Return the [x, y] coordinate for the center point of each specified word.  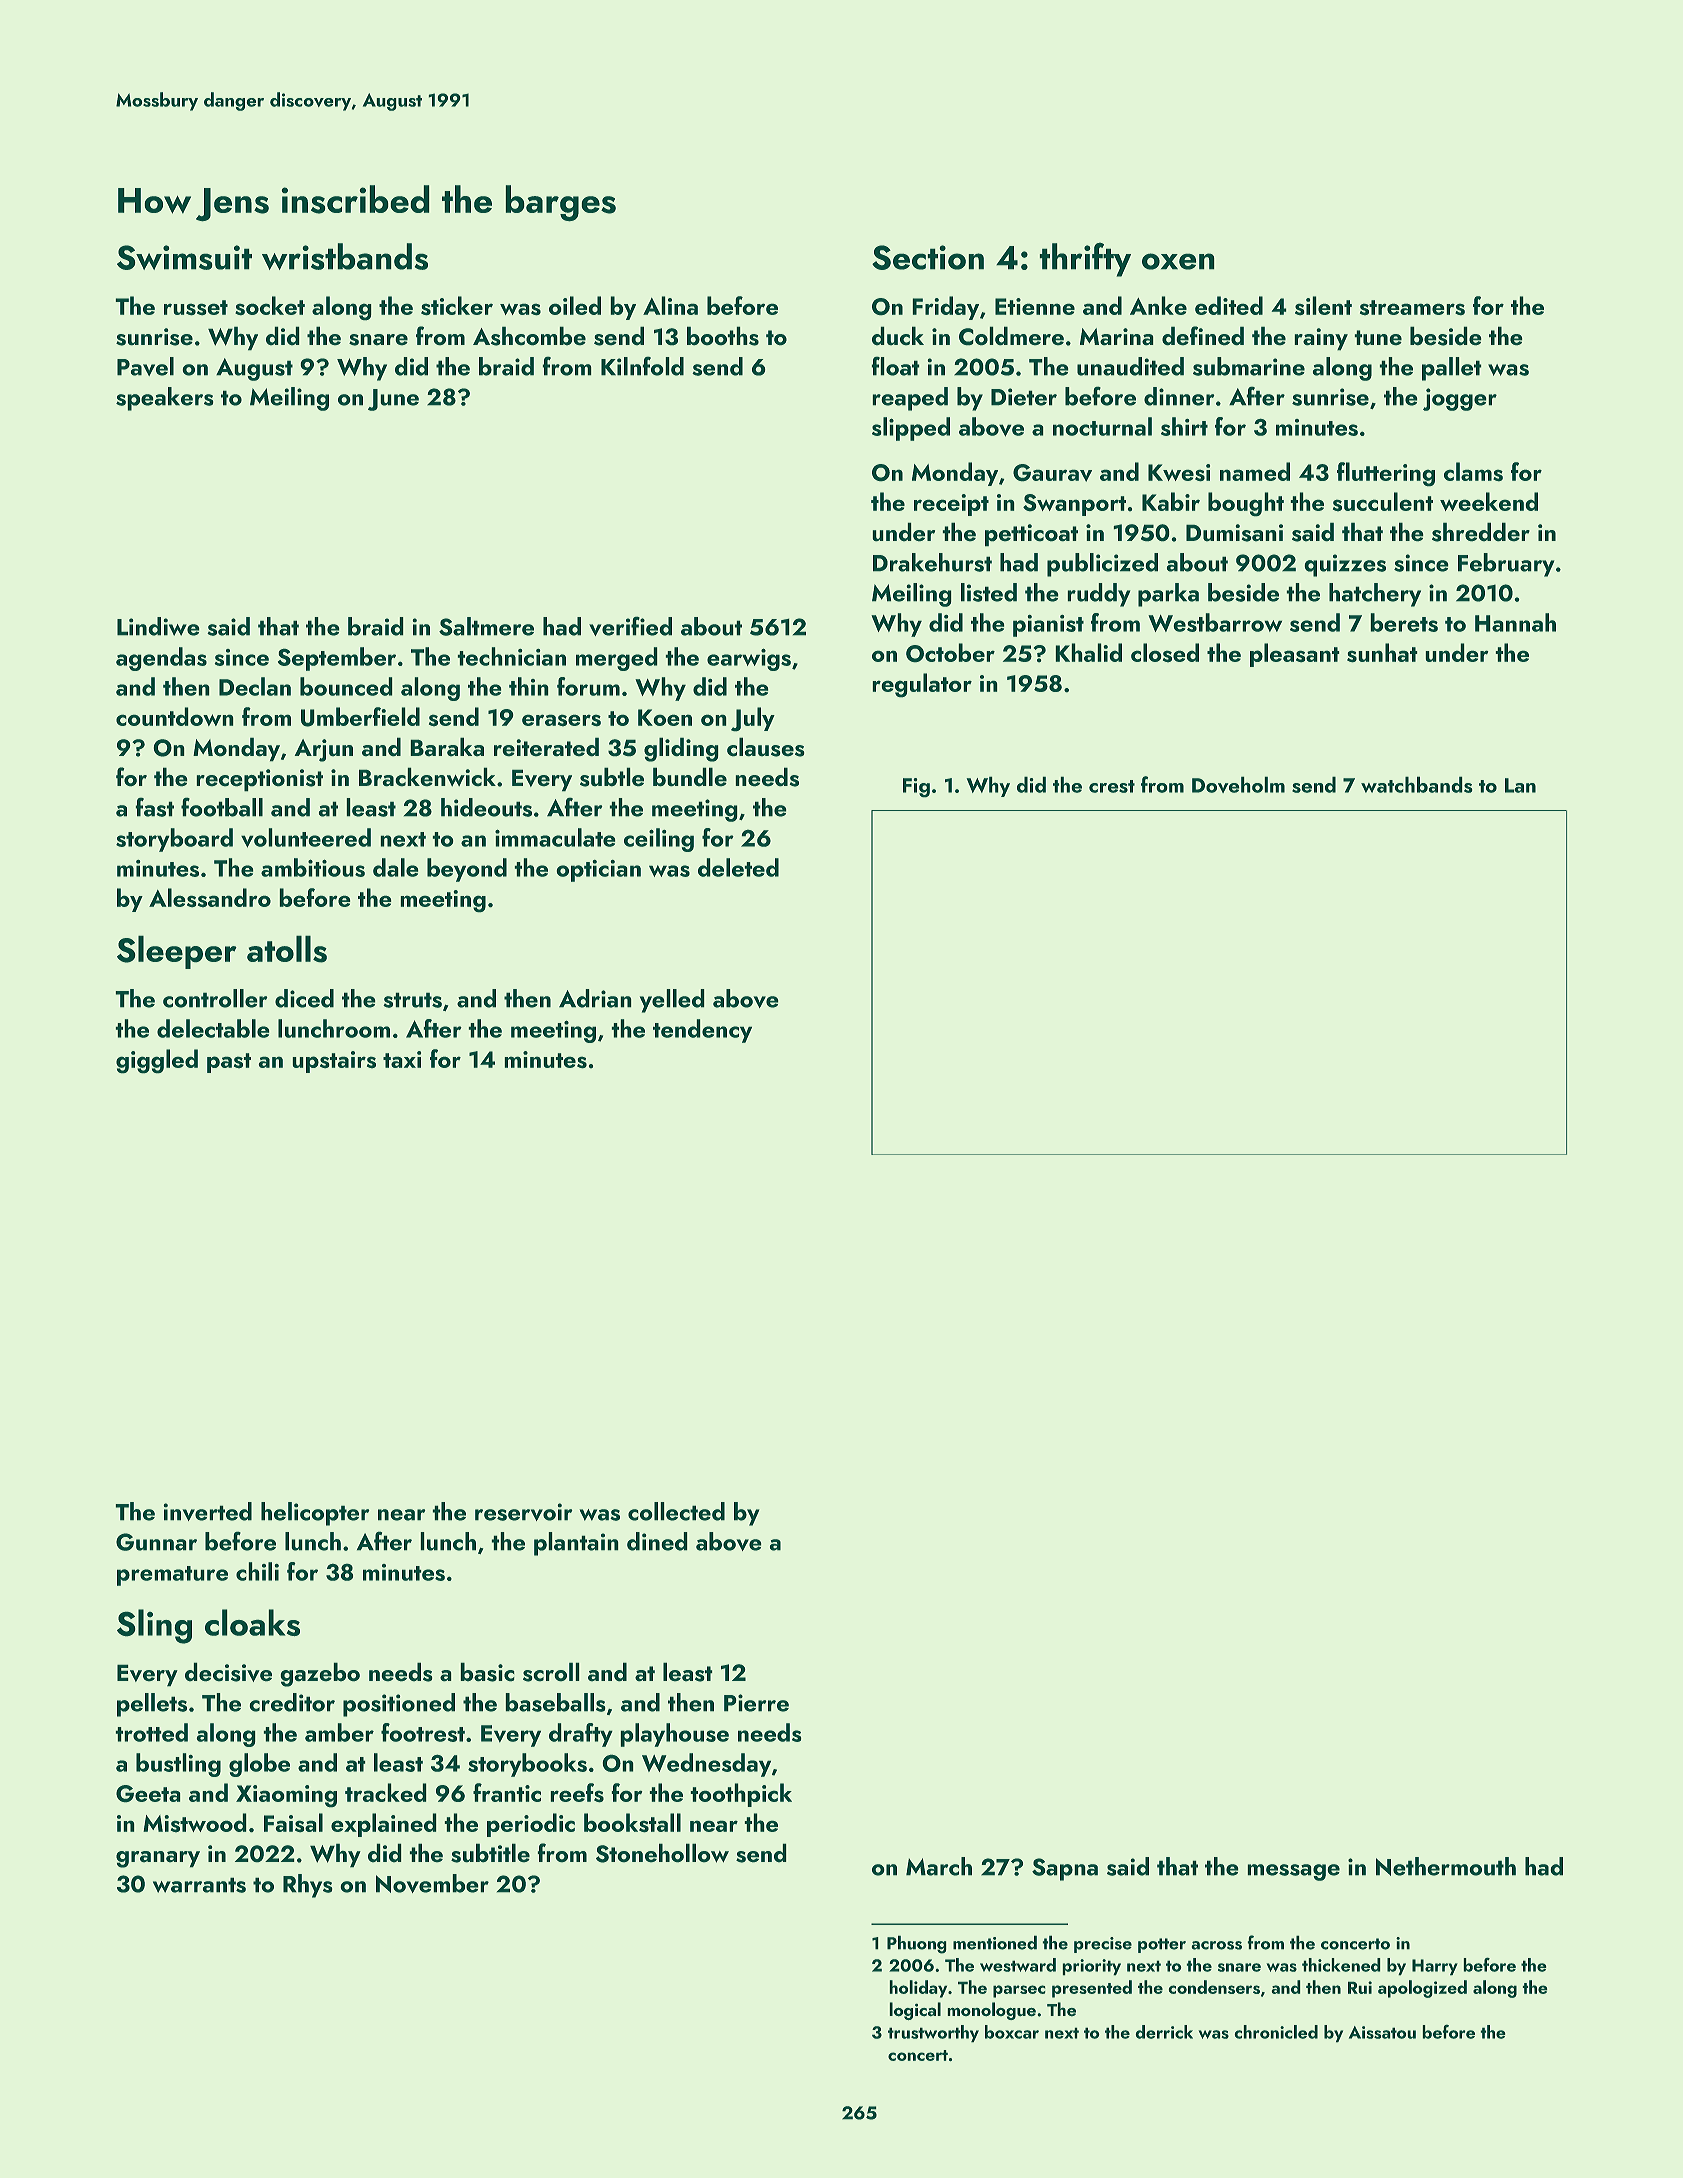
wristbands [345, 256]
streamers [1412, 308]
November [432, 1883]
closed [1165, 653]
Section [928, 257]
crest [1112, 786]
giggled [157, 1061]
